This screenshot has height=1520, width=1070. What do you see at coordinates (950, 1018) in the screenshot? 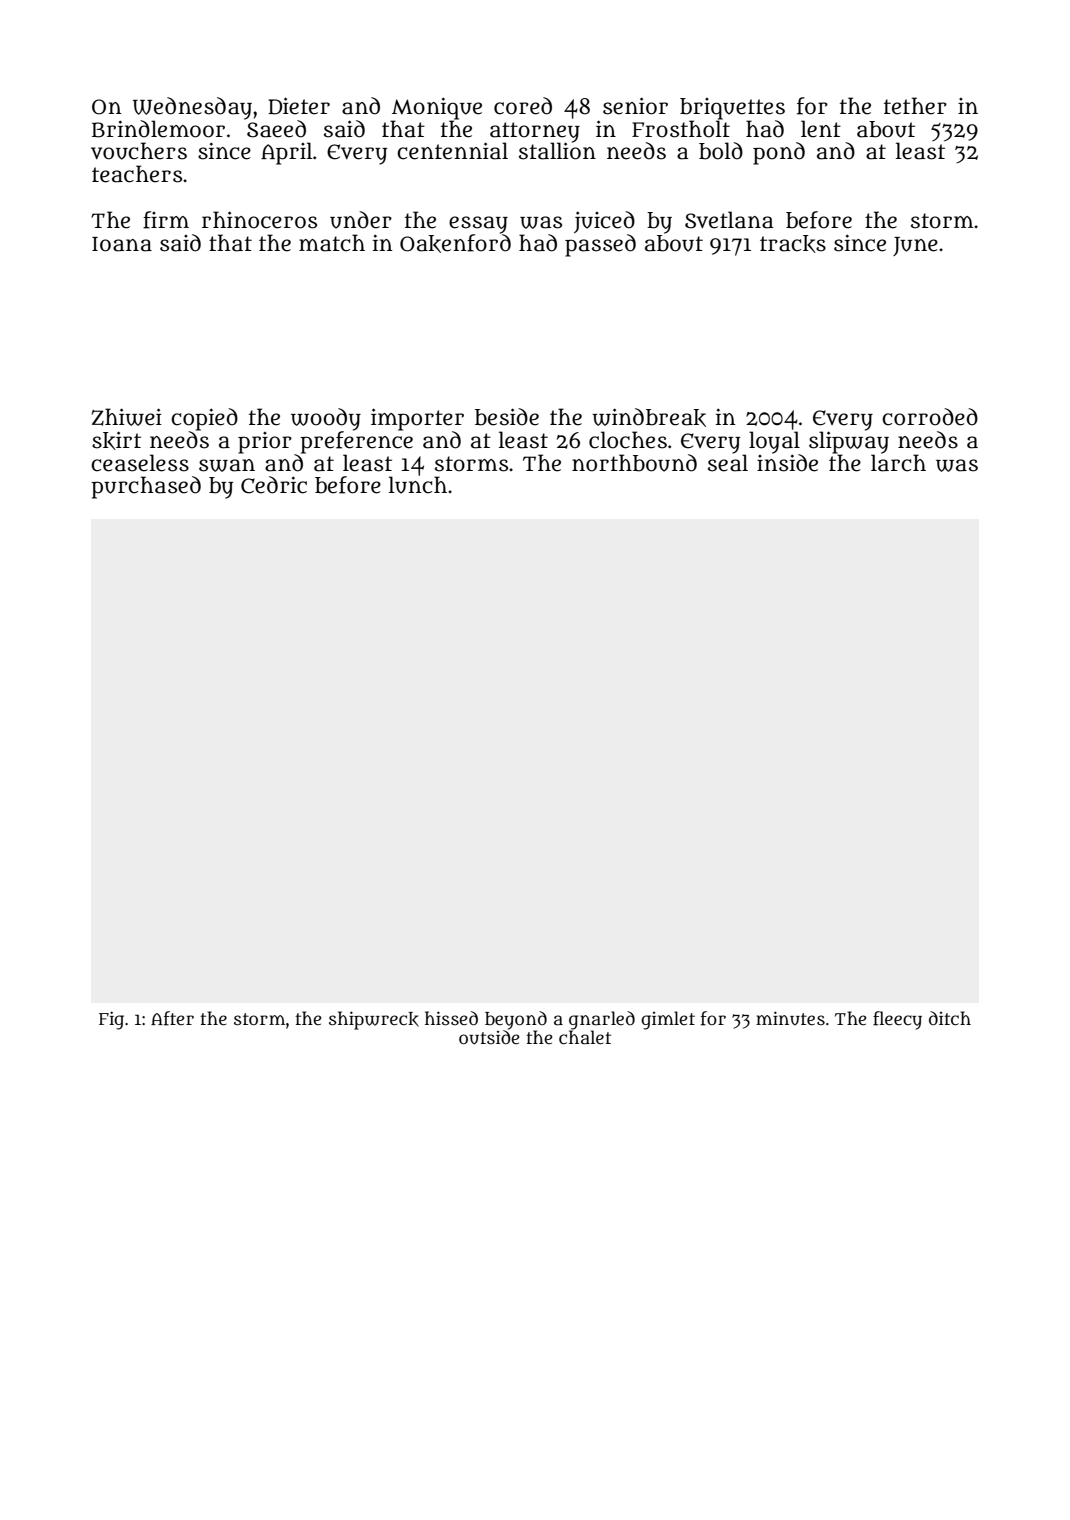
I see `ditch` at bounding box center [950, 1018].
